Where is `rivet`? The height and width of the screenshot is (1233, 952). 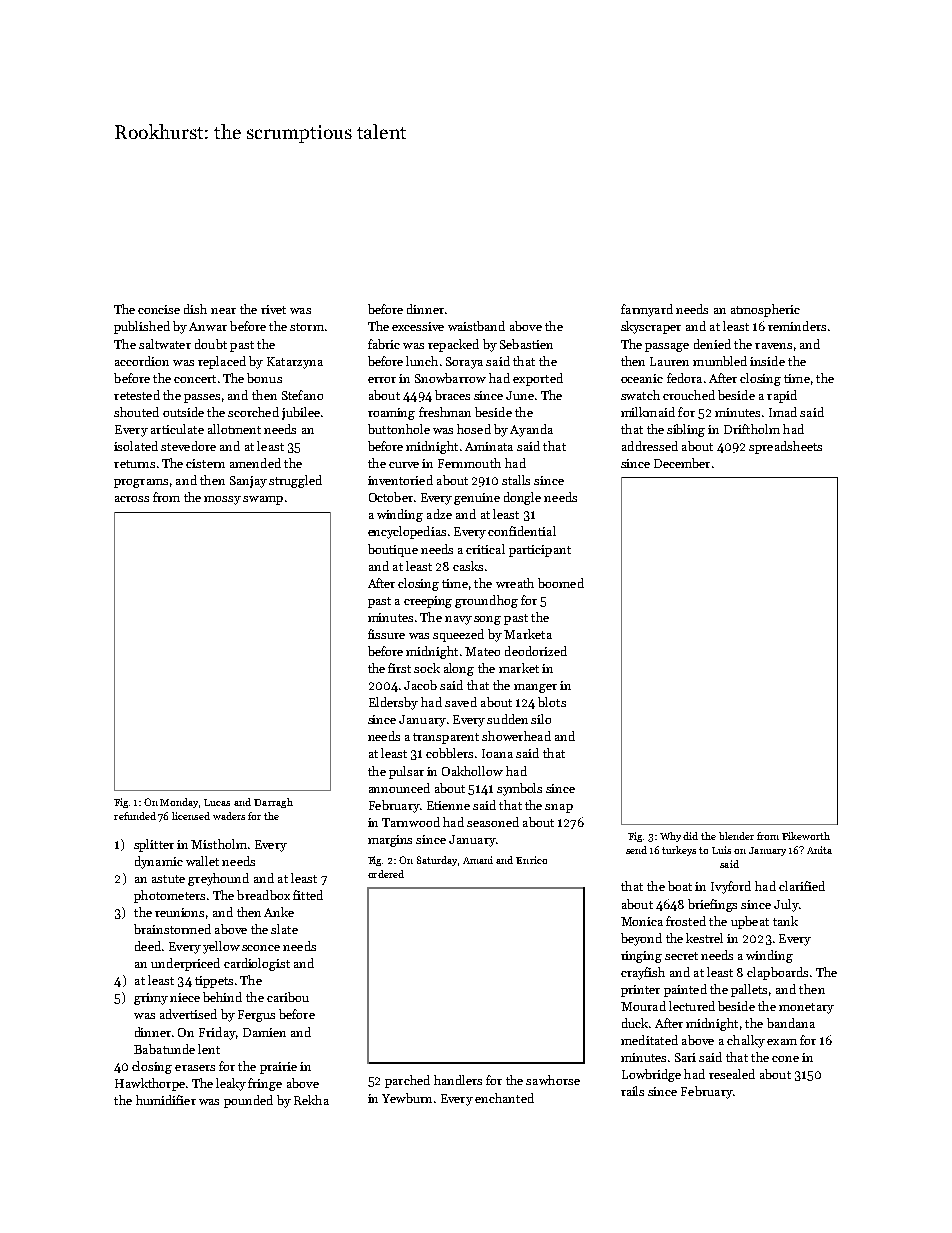 rivet is located at coordinates (273, 309).
